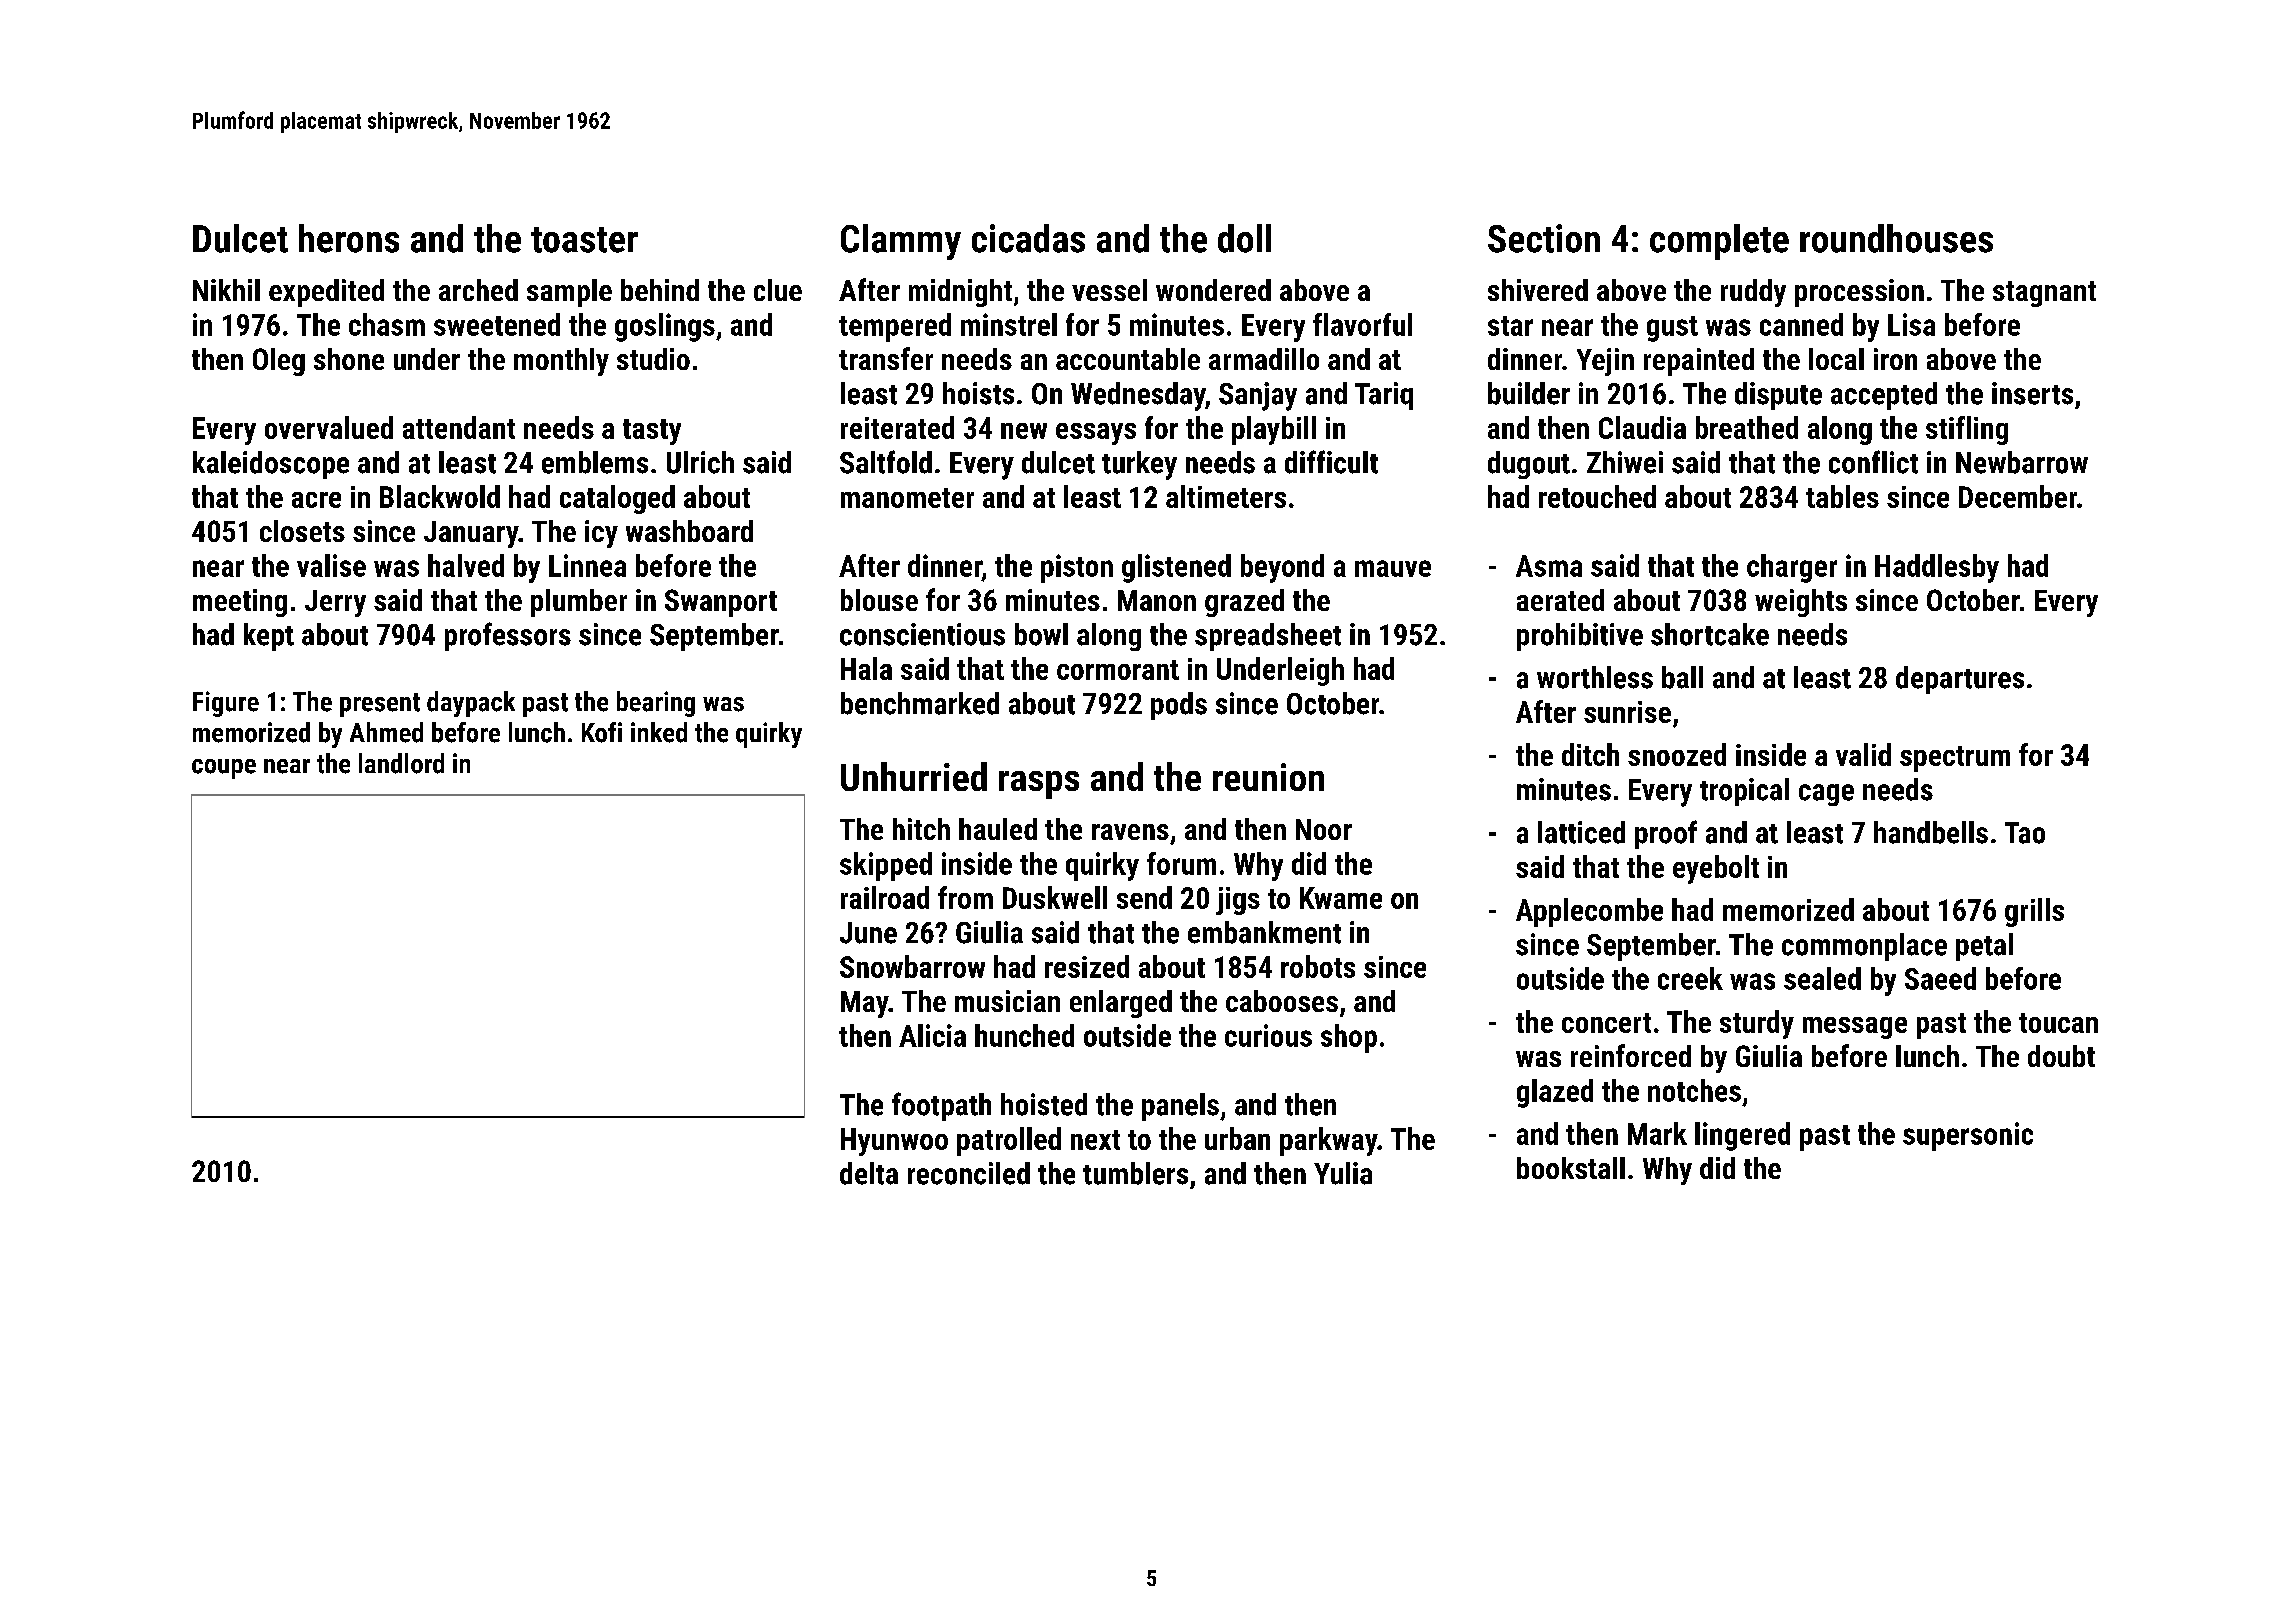 The width and height of the screenshot is (2292, 1620). What do you see at coordinates (1863, 754) in the screenshot?
I see `valid` at bounding box center [1863, 754].
